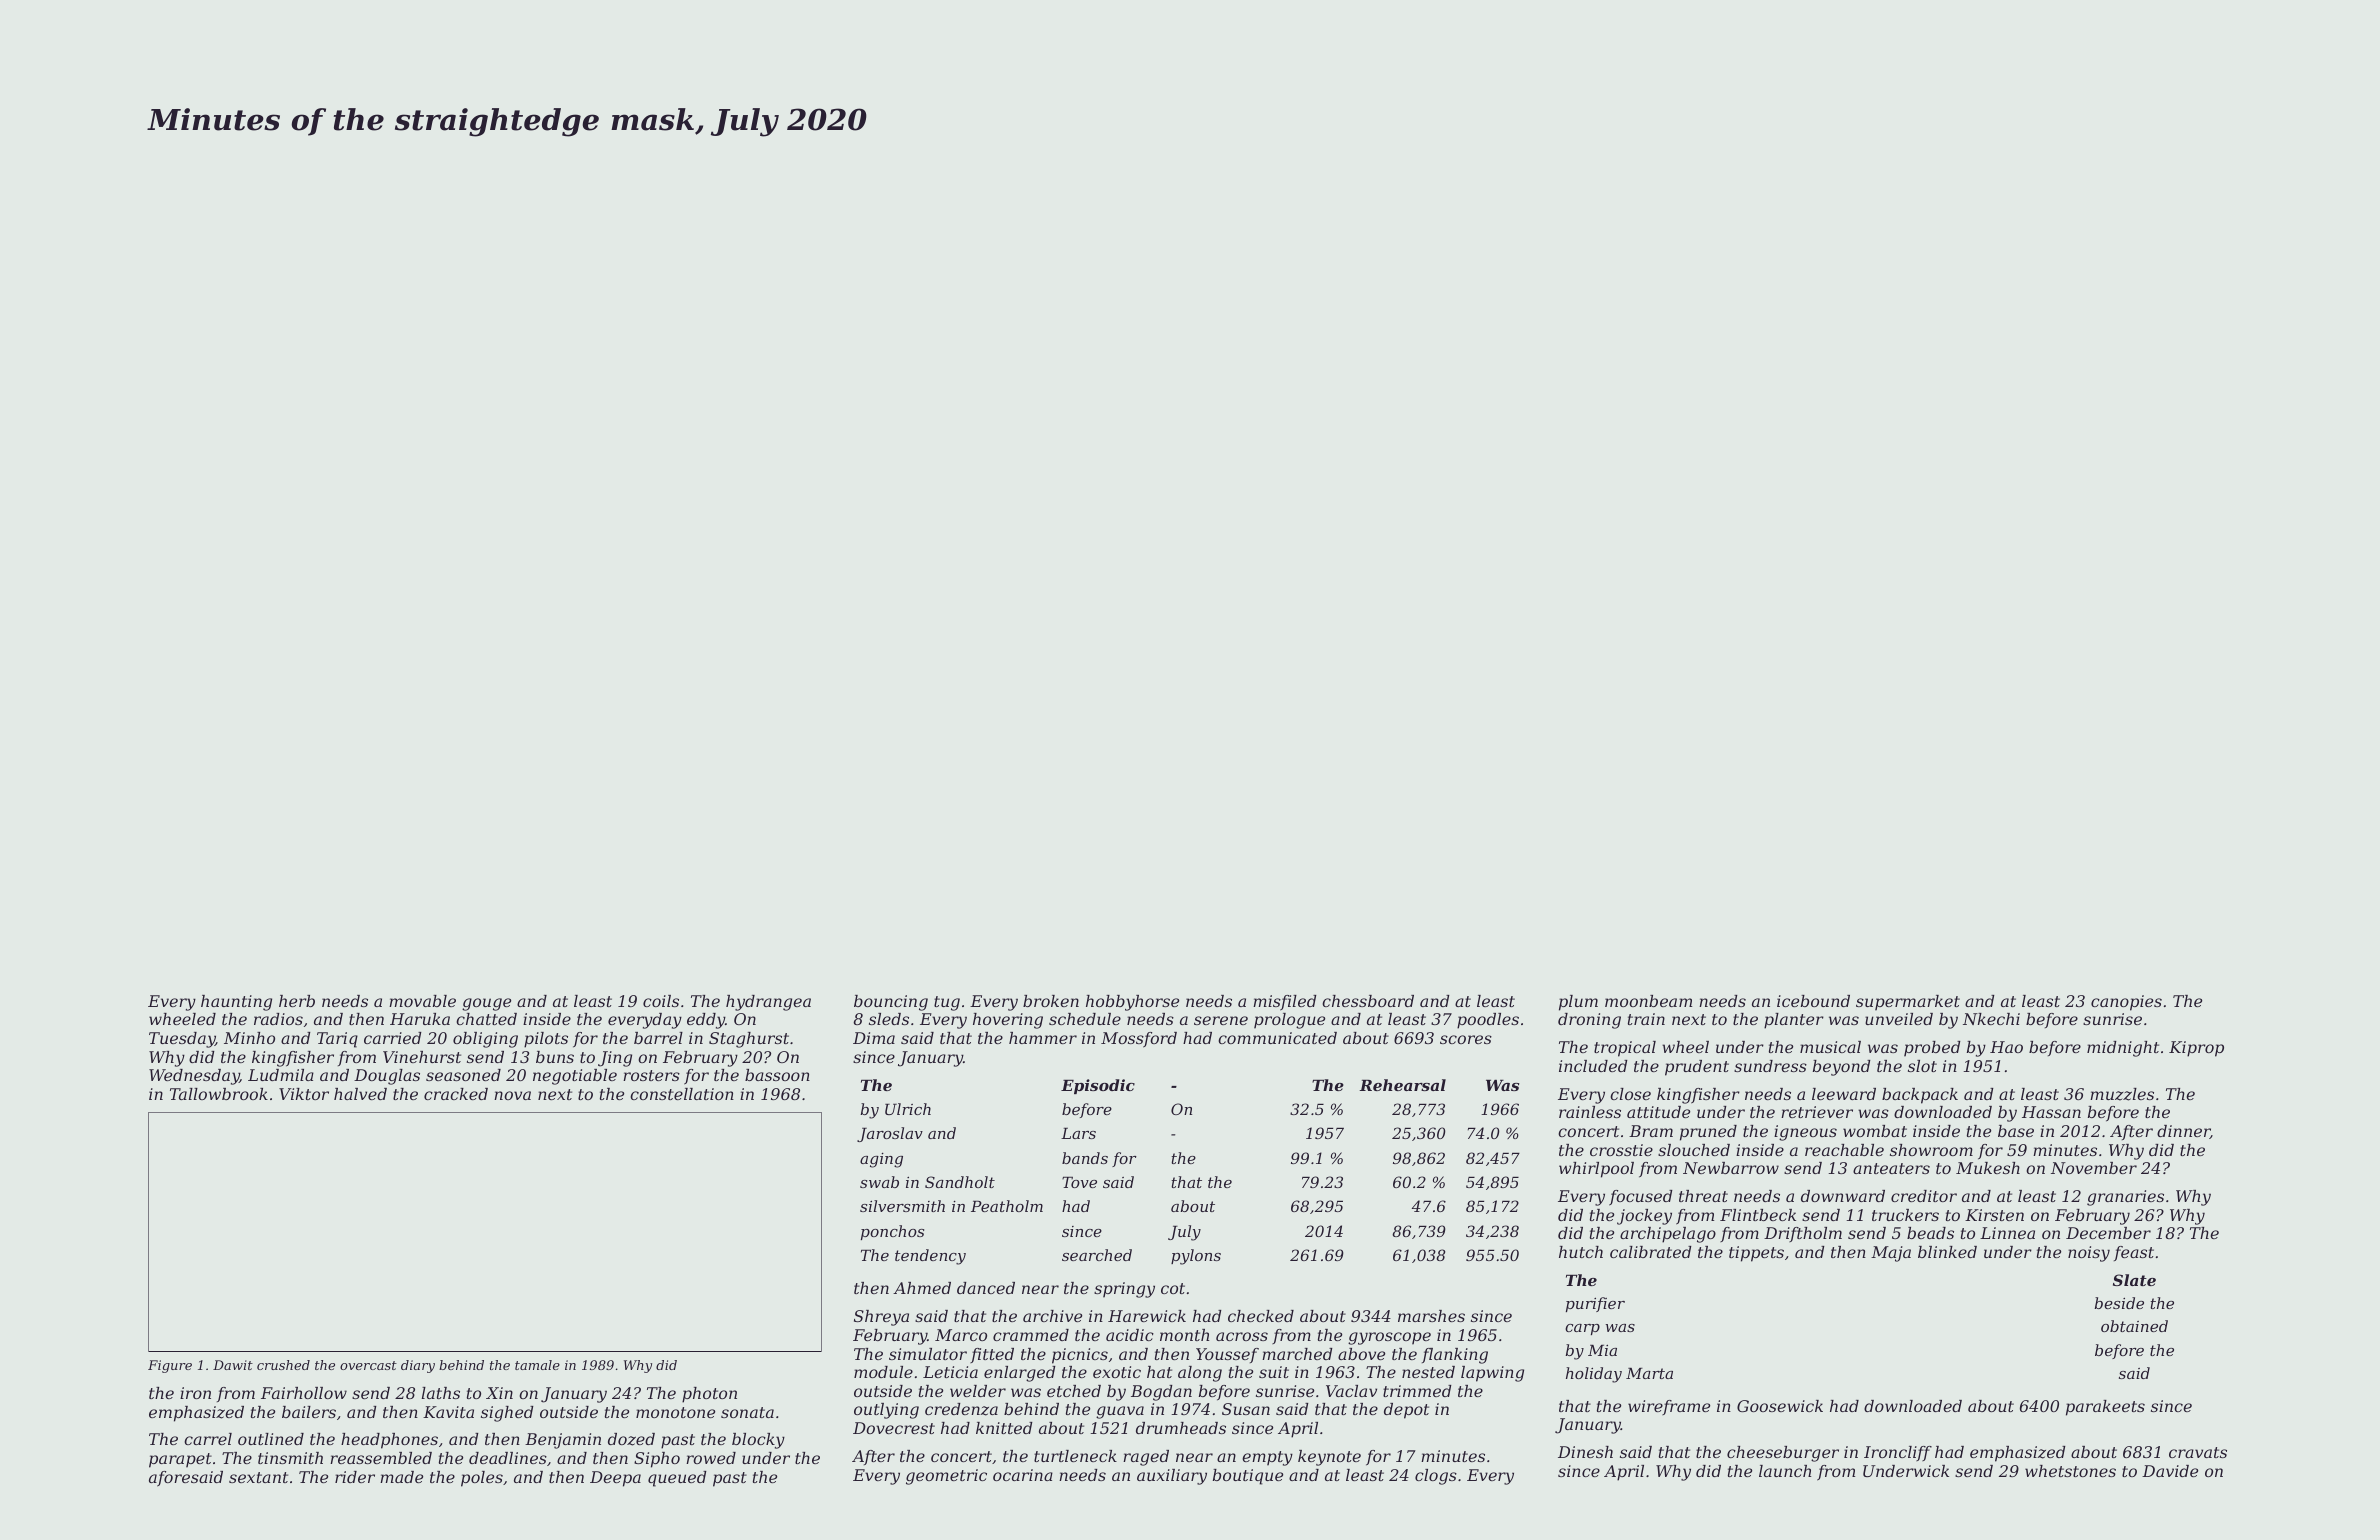 The width and height of the screenshot is (2380, 1540). I want to click on herb, so click(297, 1001).
